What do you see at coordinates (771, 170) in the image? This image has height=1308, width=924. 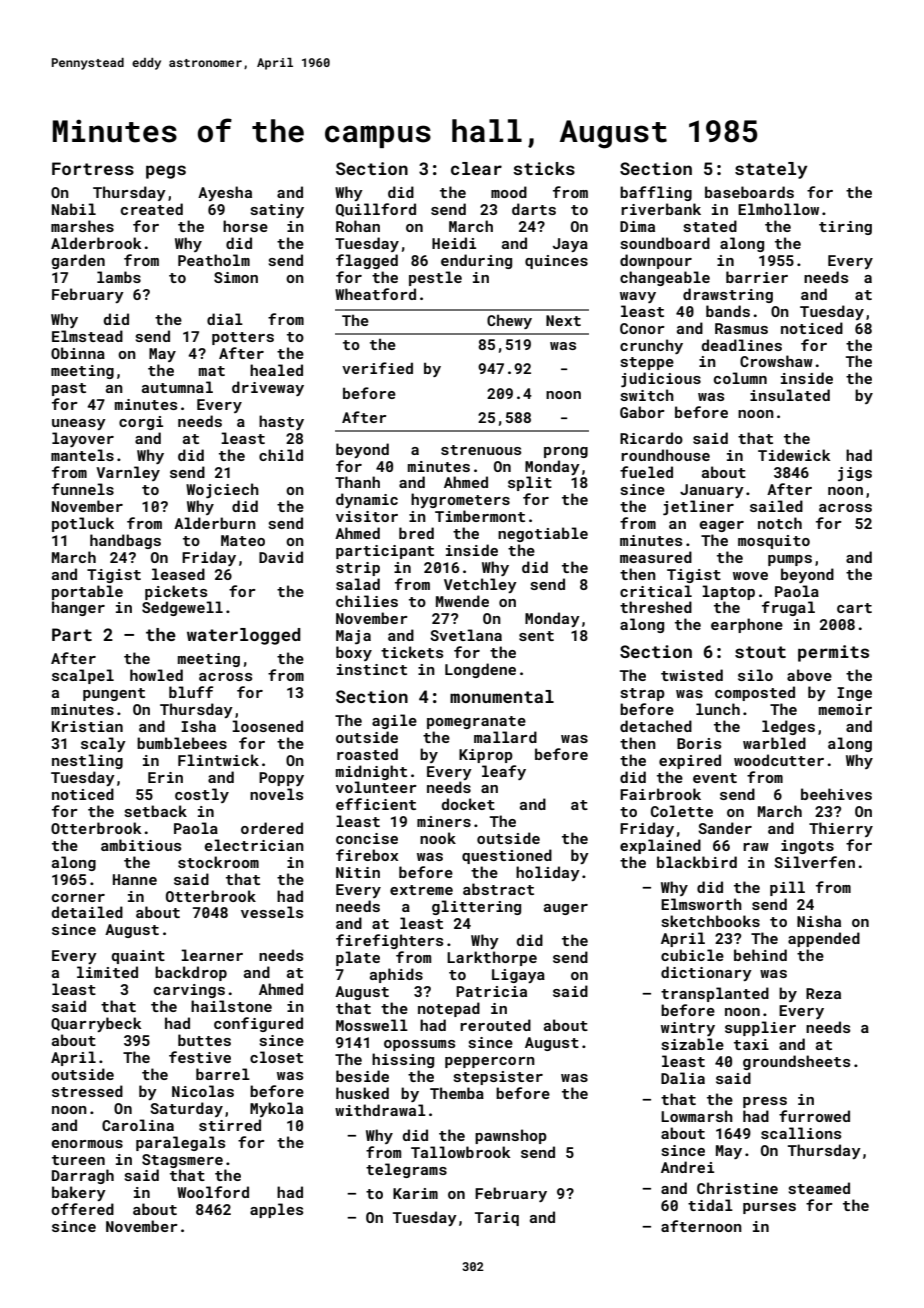 I see `stately` at bounding box center [771, 170].
